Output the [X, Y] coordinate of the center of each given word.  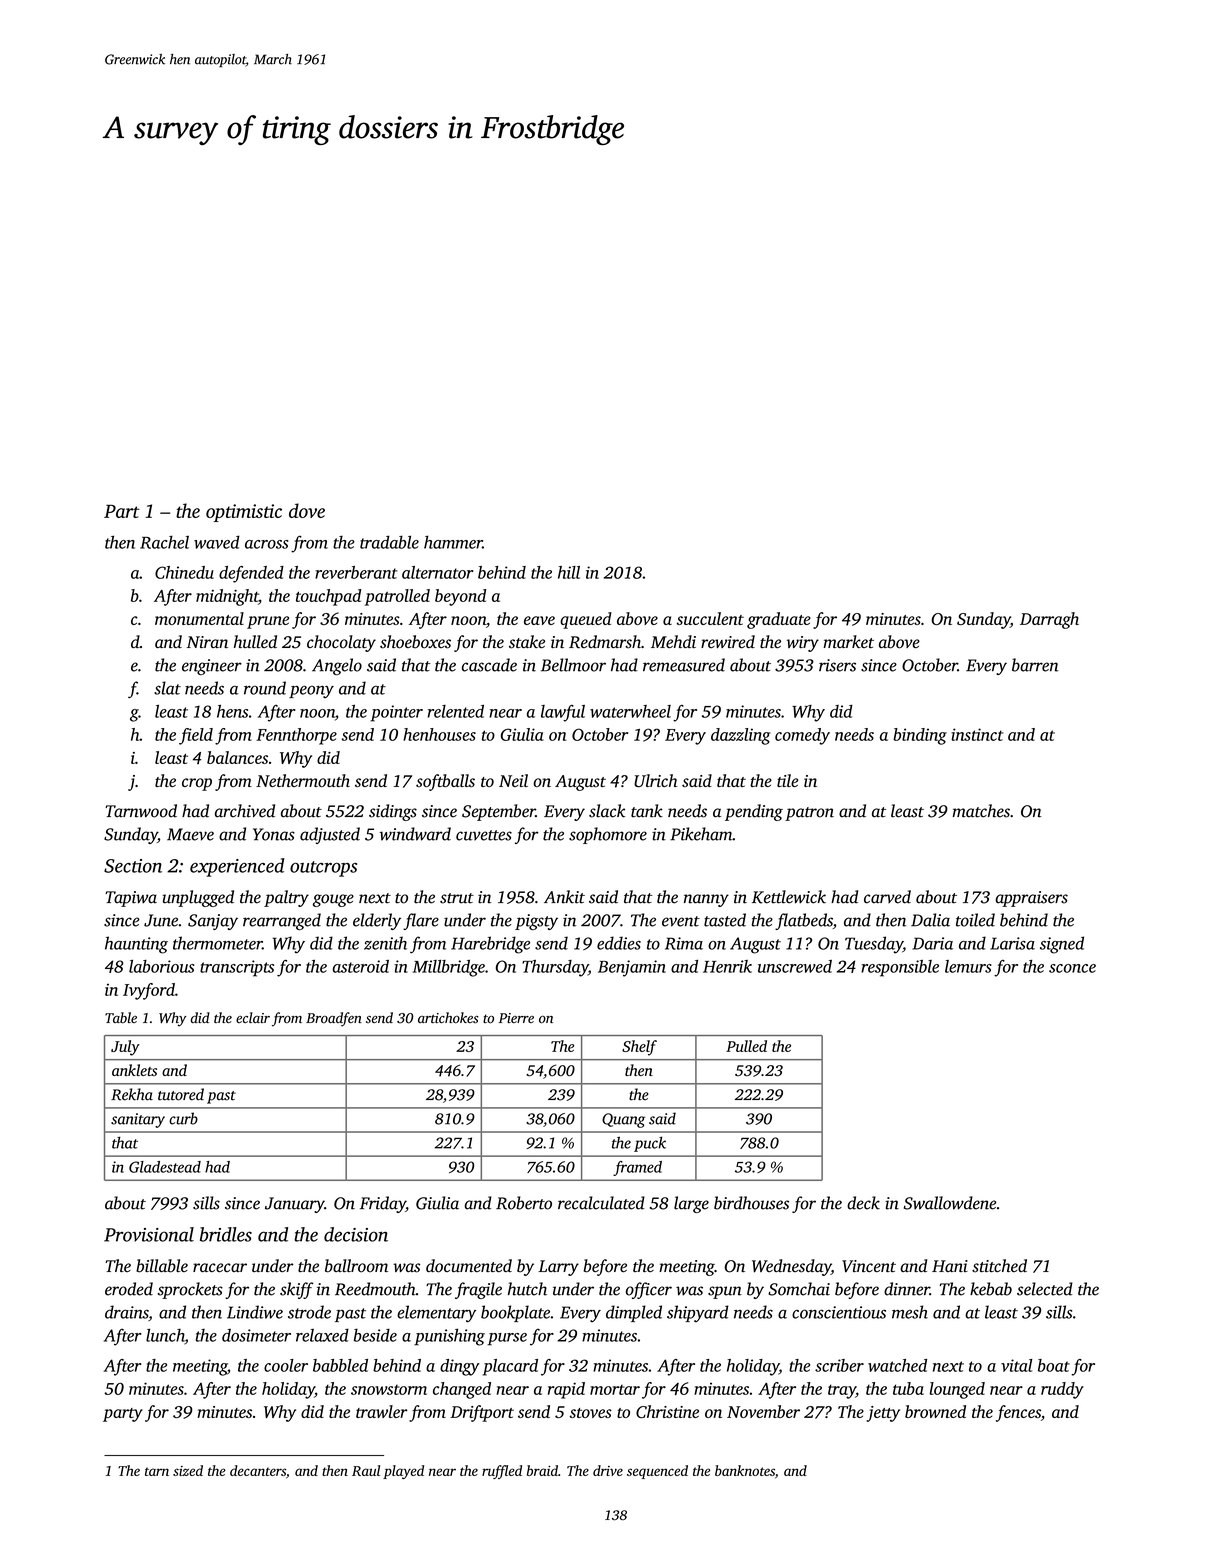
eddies [619, 943]
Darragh [1049, 620]
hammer [453, 542]
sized [188, 1470]
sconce [1072, 968]
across [266, 544]
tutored [181, 1094]
